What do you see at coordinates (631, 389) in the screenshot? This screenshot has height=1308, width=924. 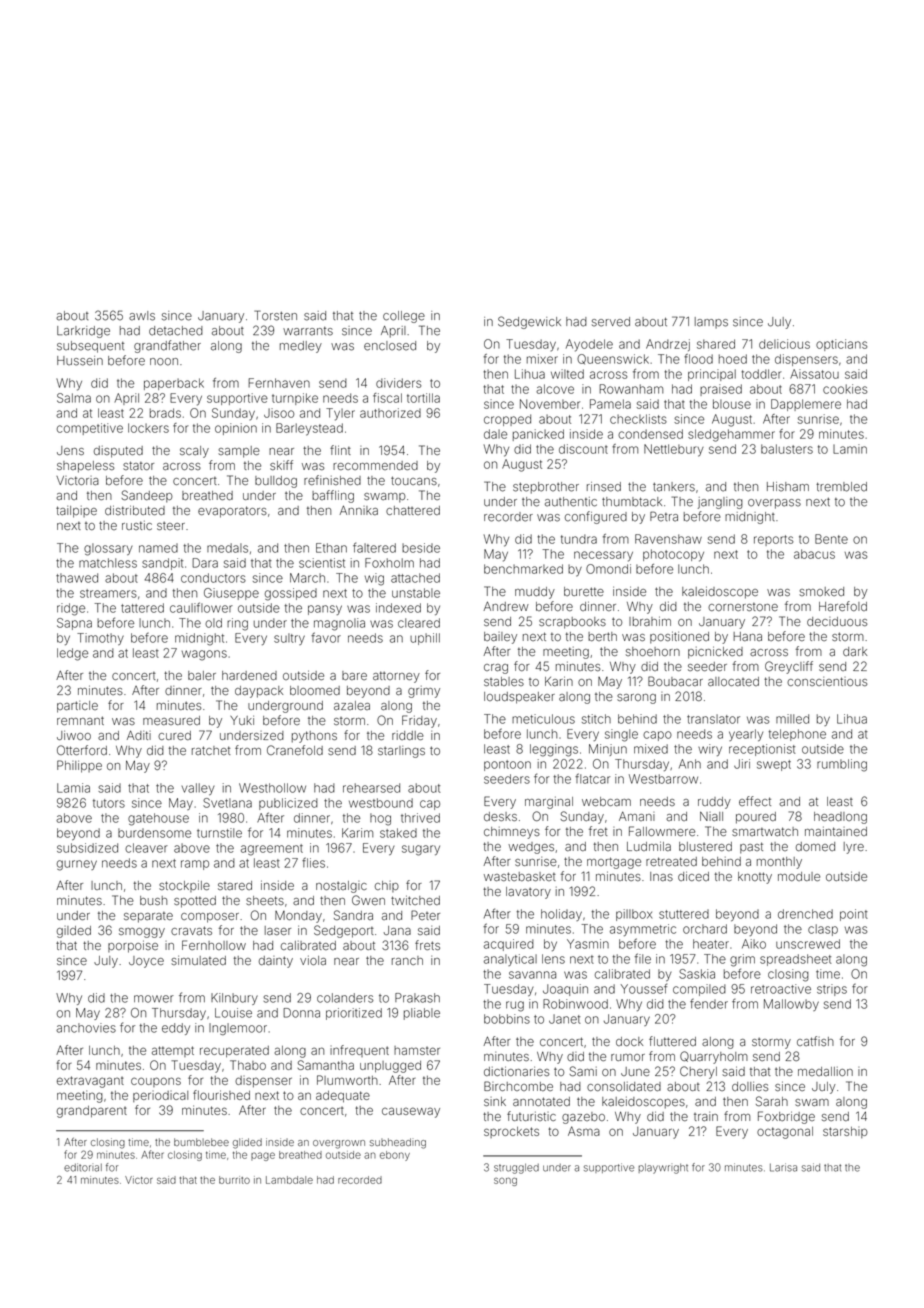 I see `Rowanham` at bounding box center [631, 389].
